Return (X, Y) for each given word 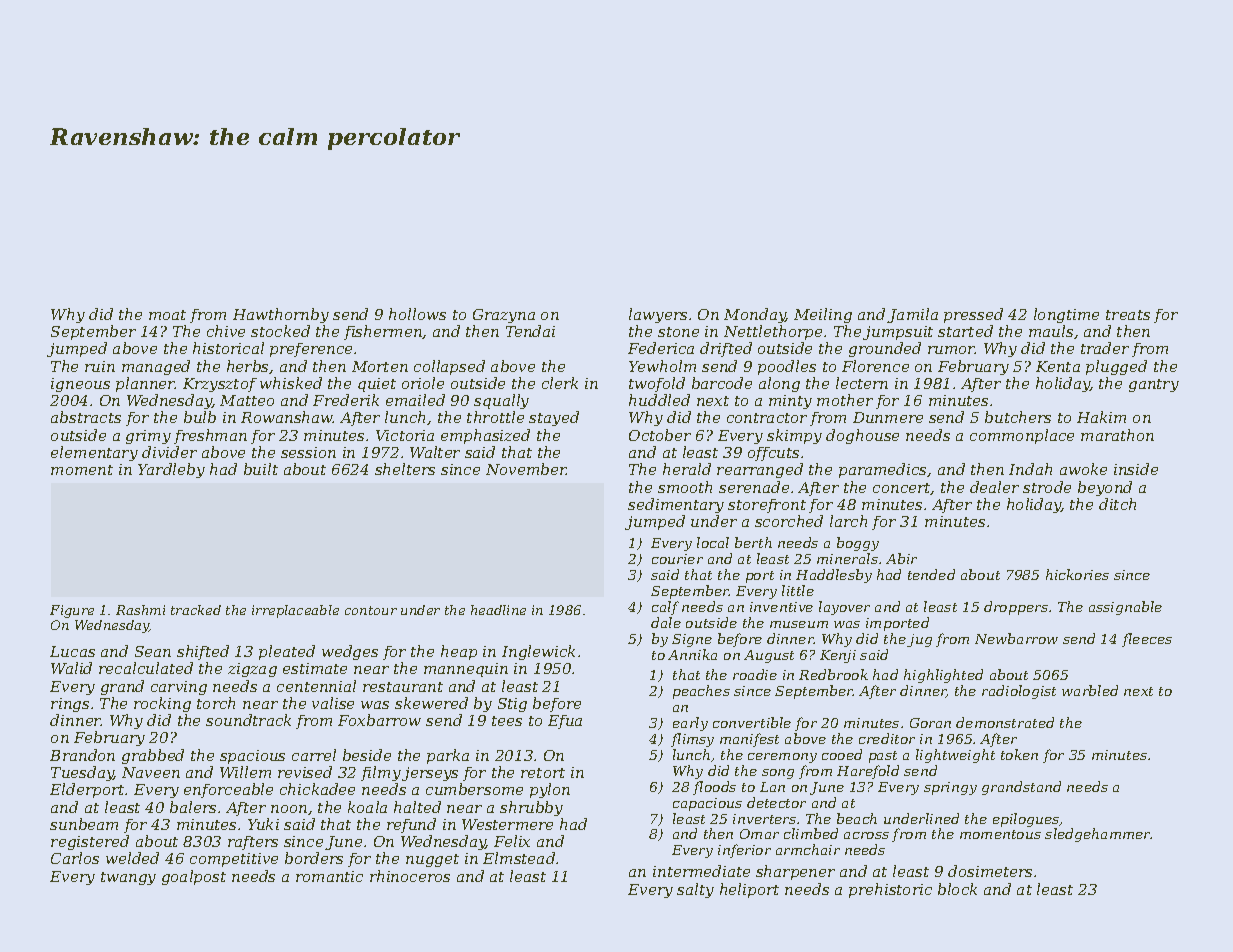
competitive (234, 860)
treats (1128, 315)
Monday (755, 315)
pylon (550, 790)
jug (919, 640)
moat (167, 315)
